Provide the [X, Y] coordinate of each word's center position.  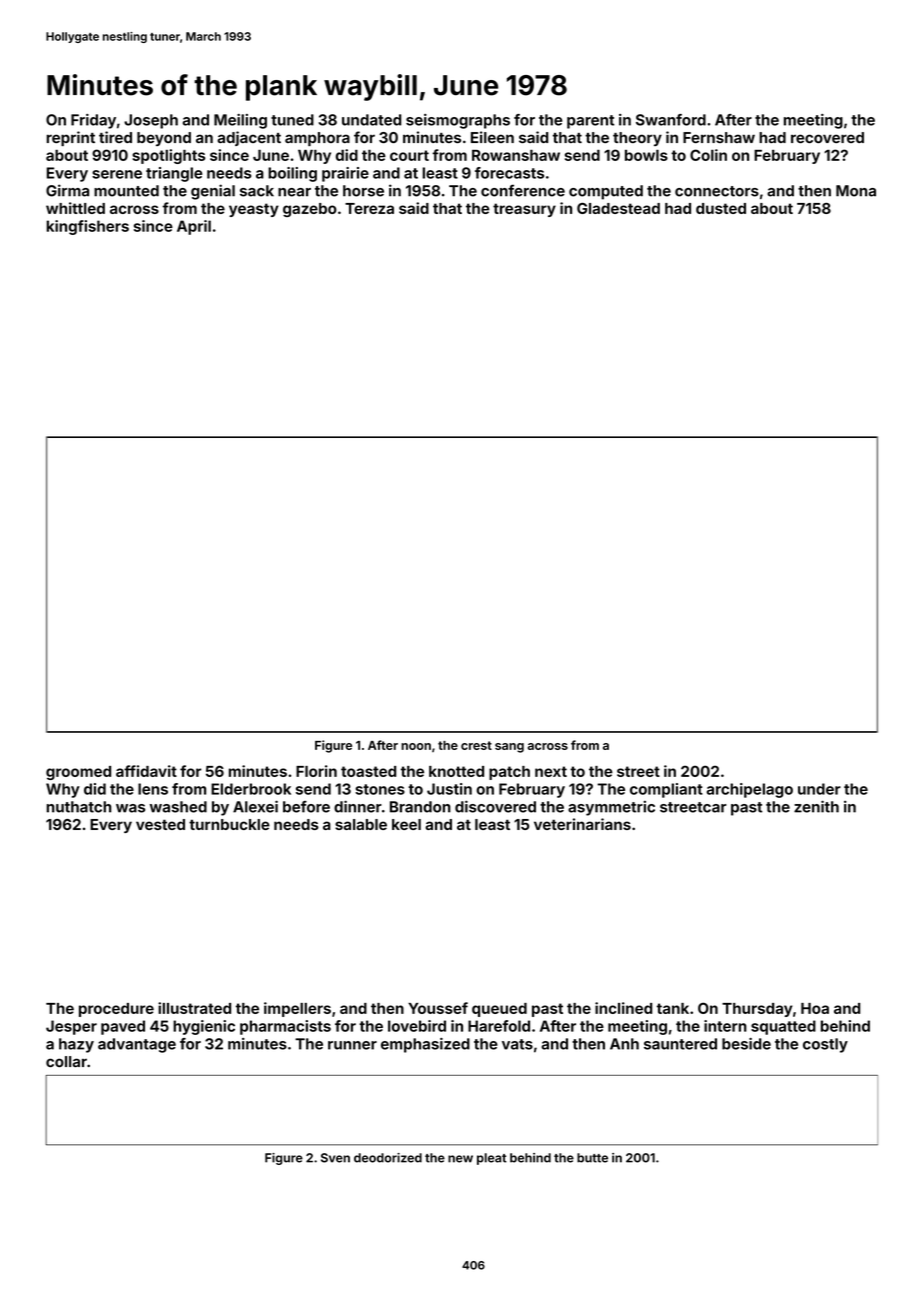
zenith [816, 806]
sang [509, 748]
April [194, 227]
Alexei [255, 806]
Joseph [151, 121]
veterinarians [582, 824]
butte [592, 1158]
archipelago [750, 790]
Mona [856, 191]
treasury [524, 210]
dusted [721, 208]
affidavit [146, 771]
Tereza [369, 208]
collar [66, 1061]
